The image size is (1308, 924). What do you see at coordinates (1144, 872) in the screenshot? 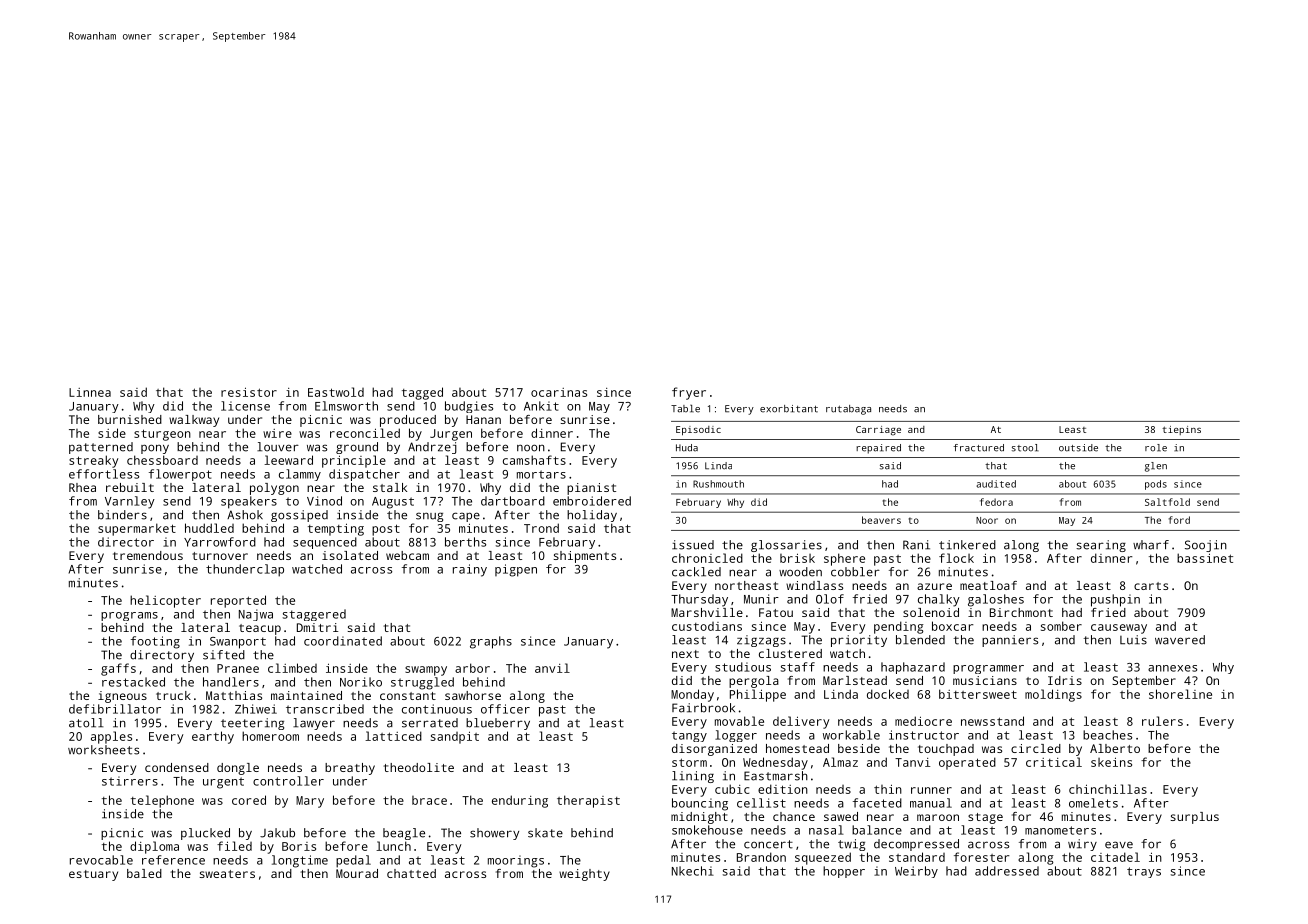
I see `trays` at bounding box center [1144, 872].
